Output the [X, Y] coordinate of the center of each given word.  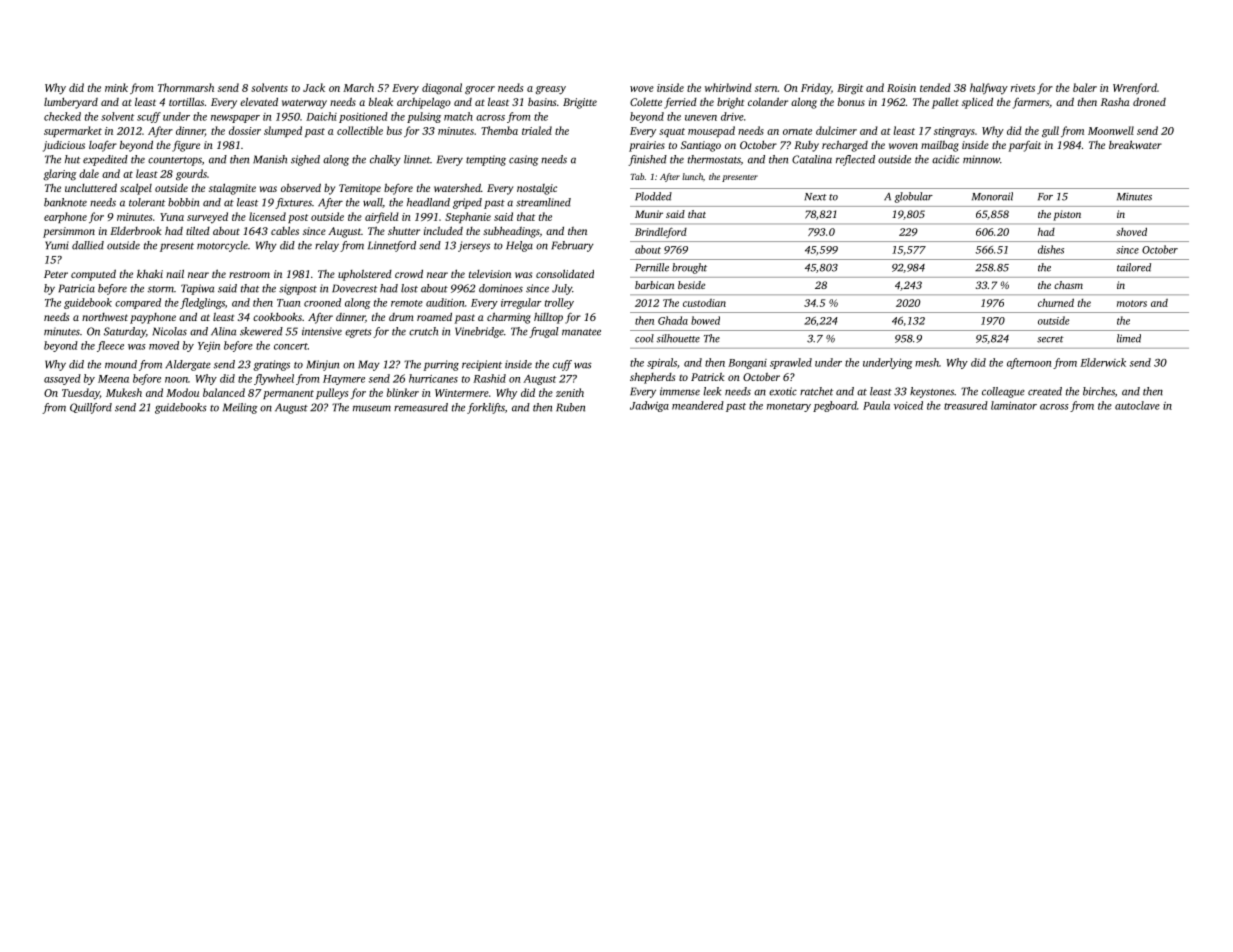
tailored [1134, 267]
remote [407, 303]
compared [138, 303]
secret [1050, 339]
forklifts [486, 408]
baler [1085, 87]
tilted [198, 230]
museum [372, 408]
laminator [1014, 405]
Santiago [701, 146]
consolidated [565, 273]
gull [1050, 132]
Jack [314, 87]
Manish [270, 159]
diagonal [442, 89]
